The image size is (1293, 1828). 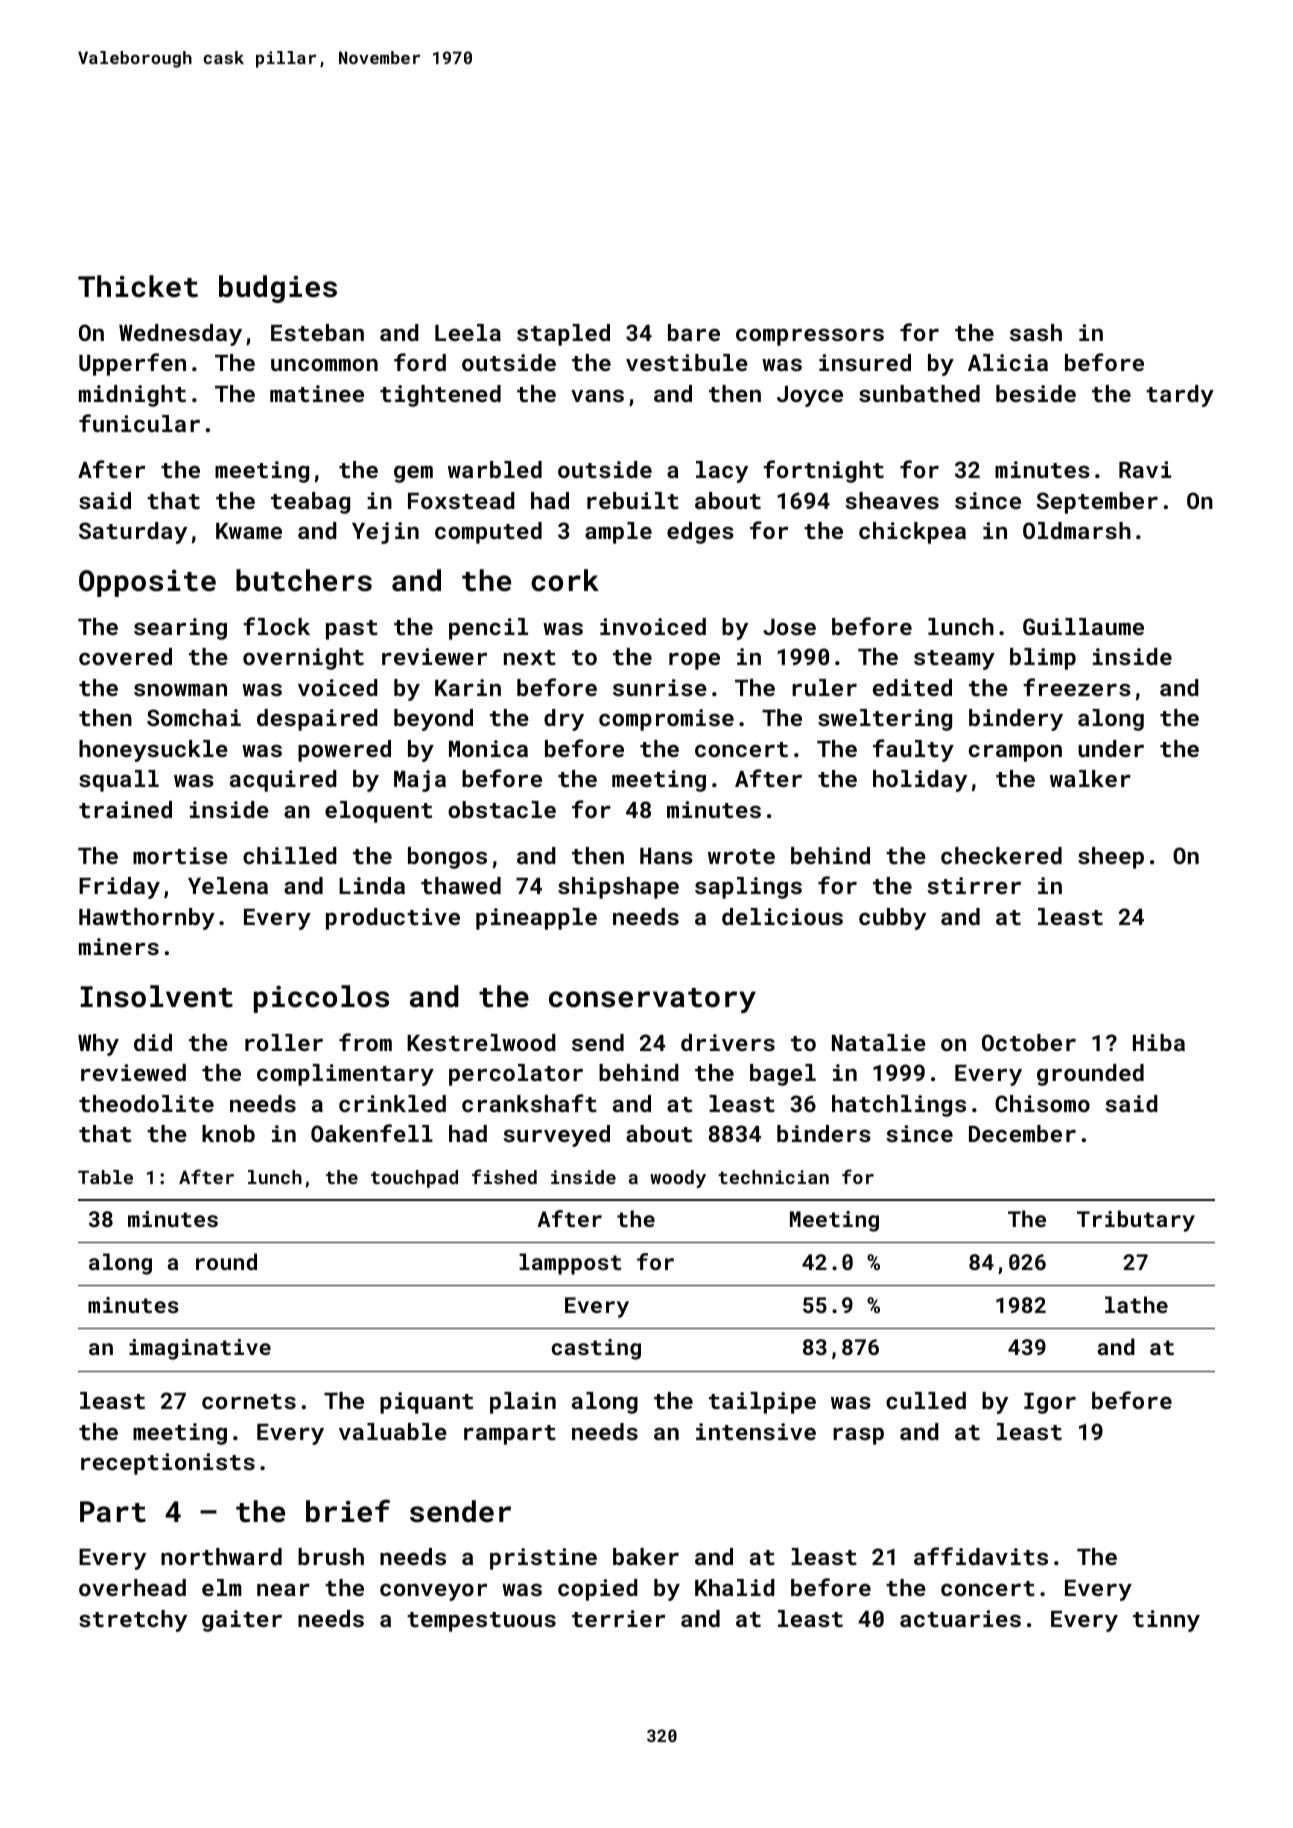 What do you see at coordinates (1166, 1621) in the screenshot?
I see `tinny` at bounding box center [1166, 1621].
